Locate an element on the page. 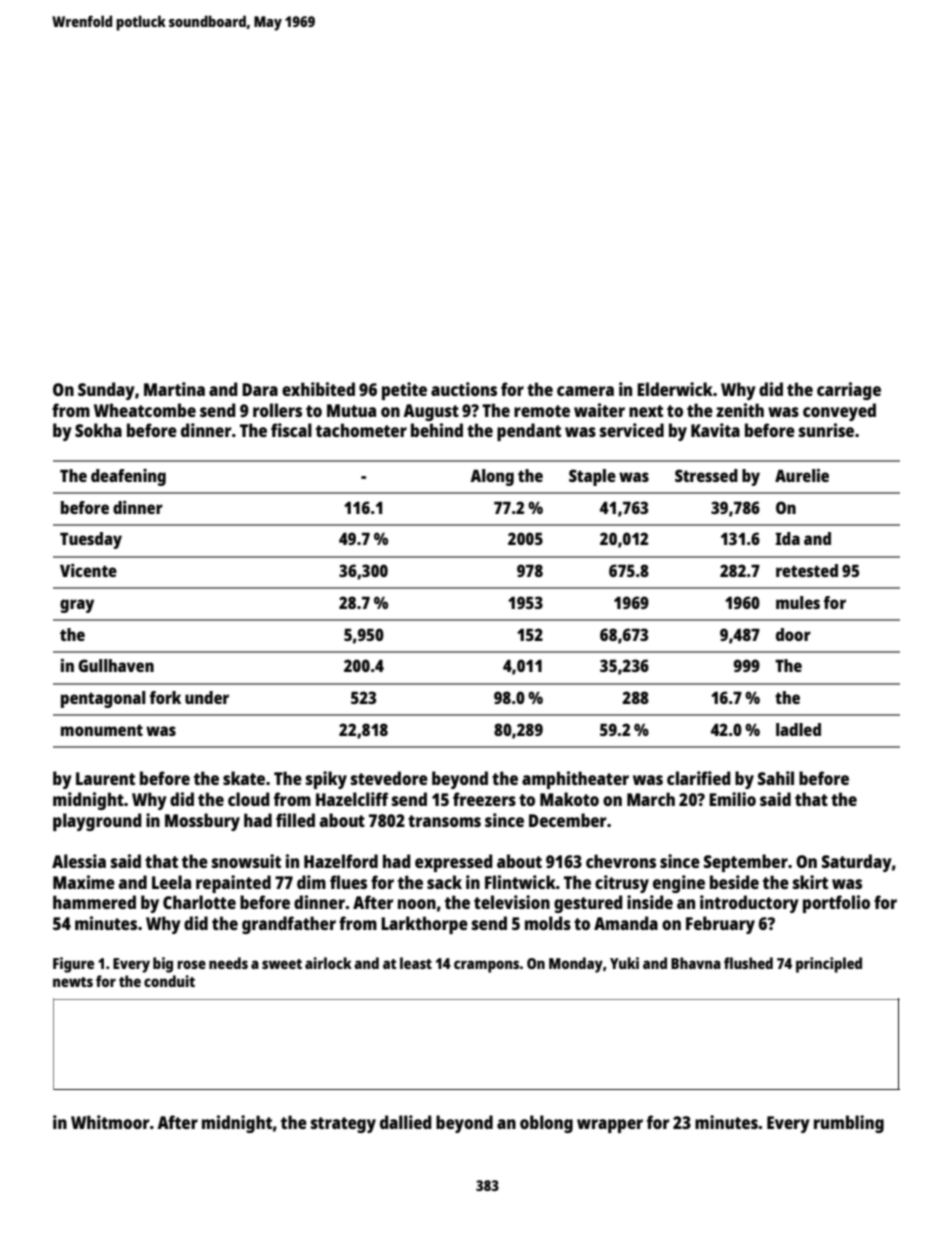 The image size is (952, 1233). carriage is located at coordinates (849, 391).
